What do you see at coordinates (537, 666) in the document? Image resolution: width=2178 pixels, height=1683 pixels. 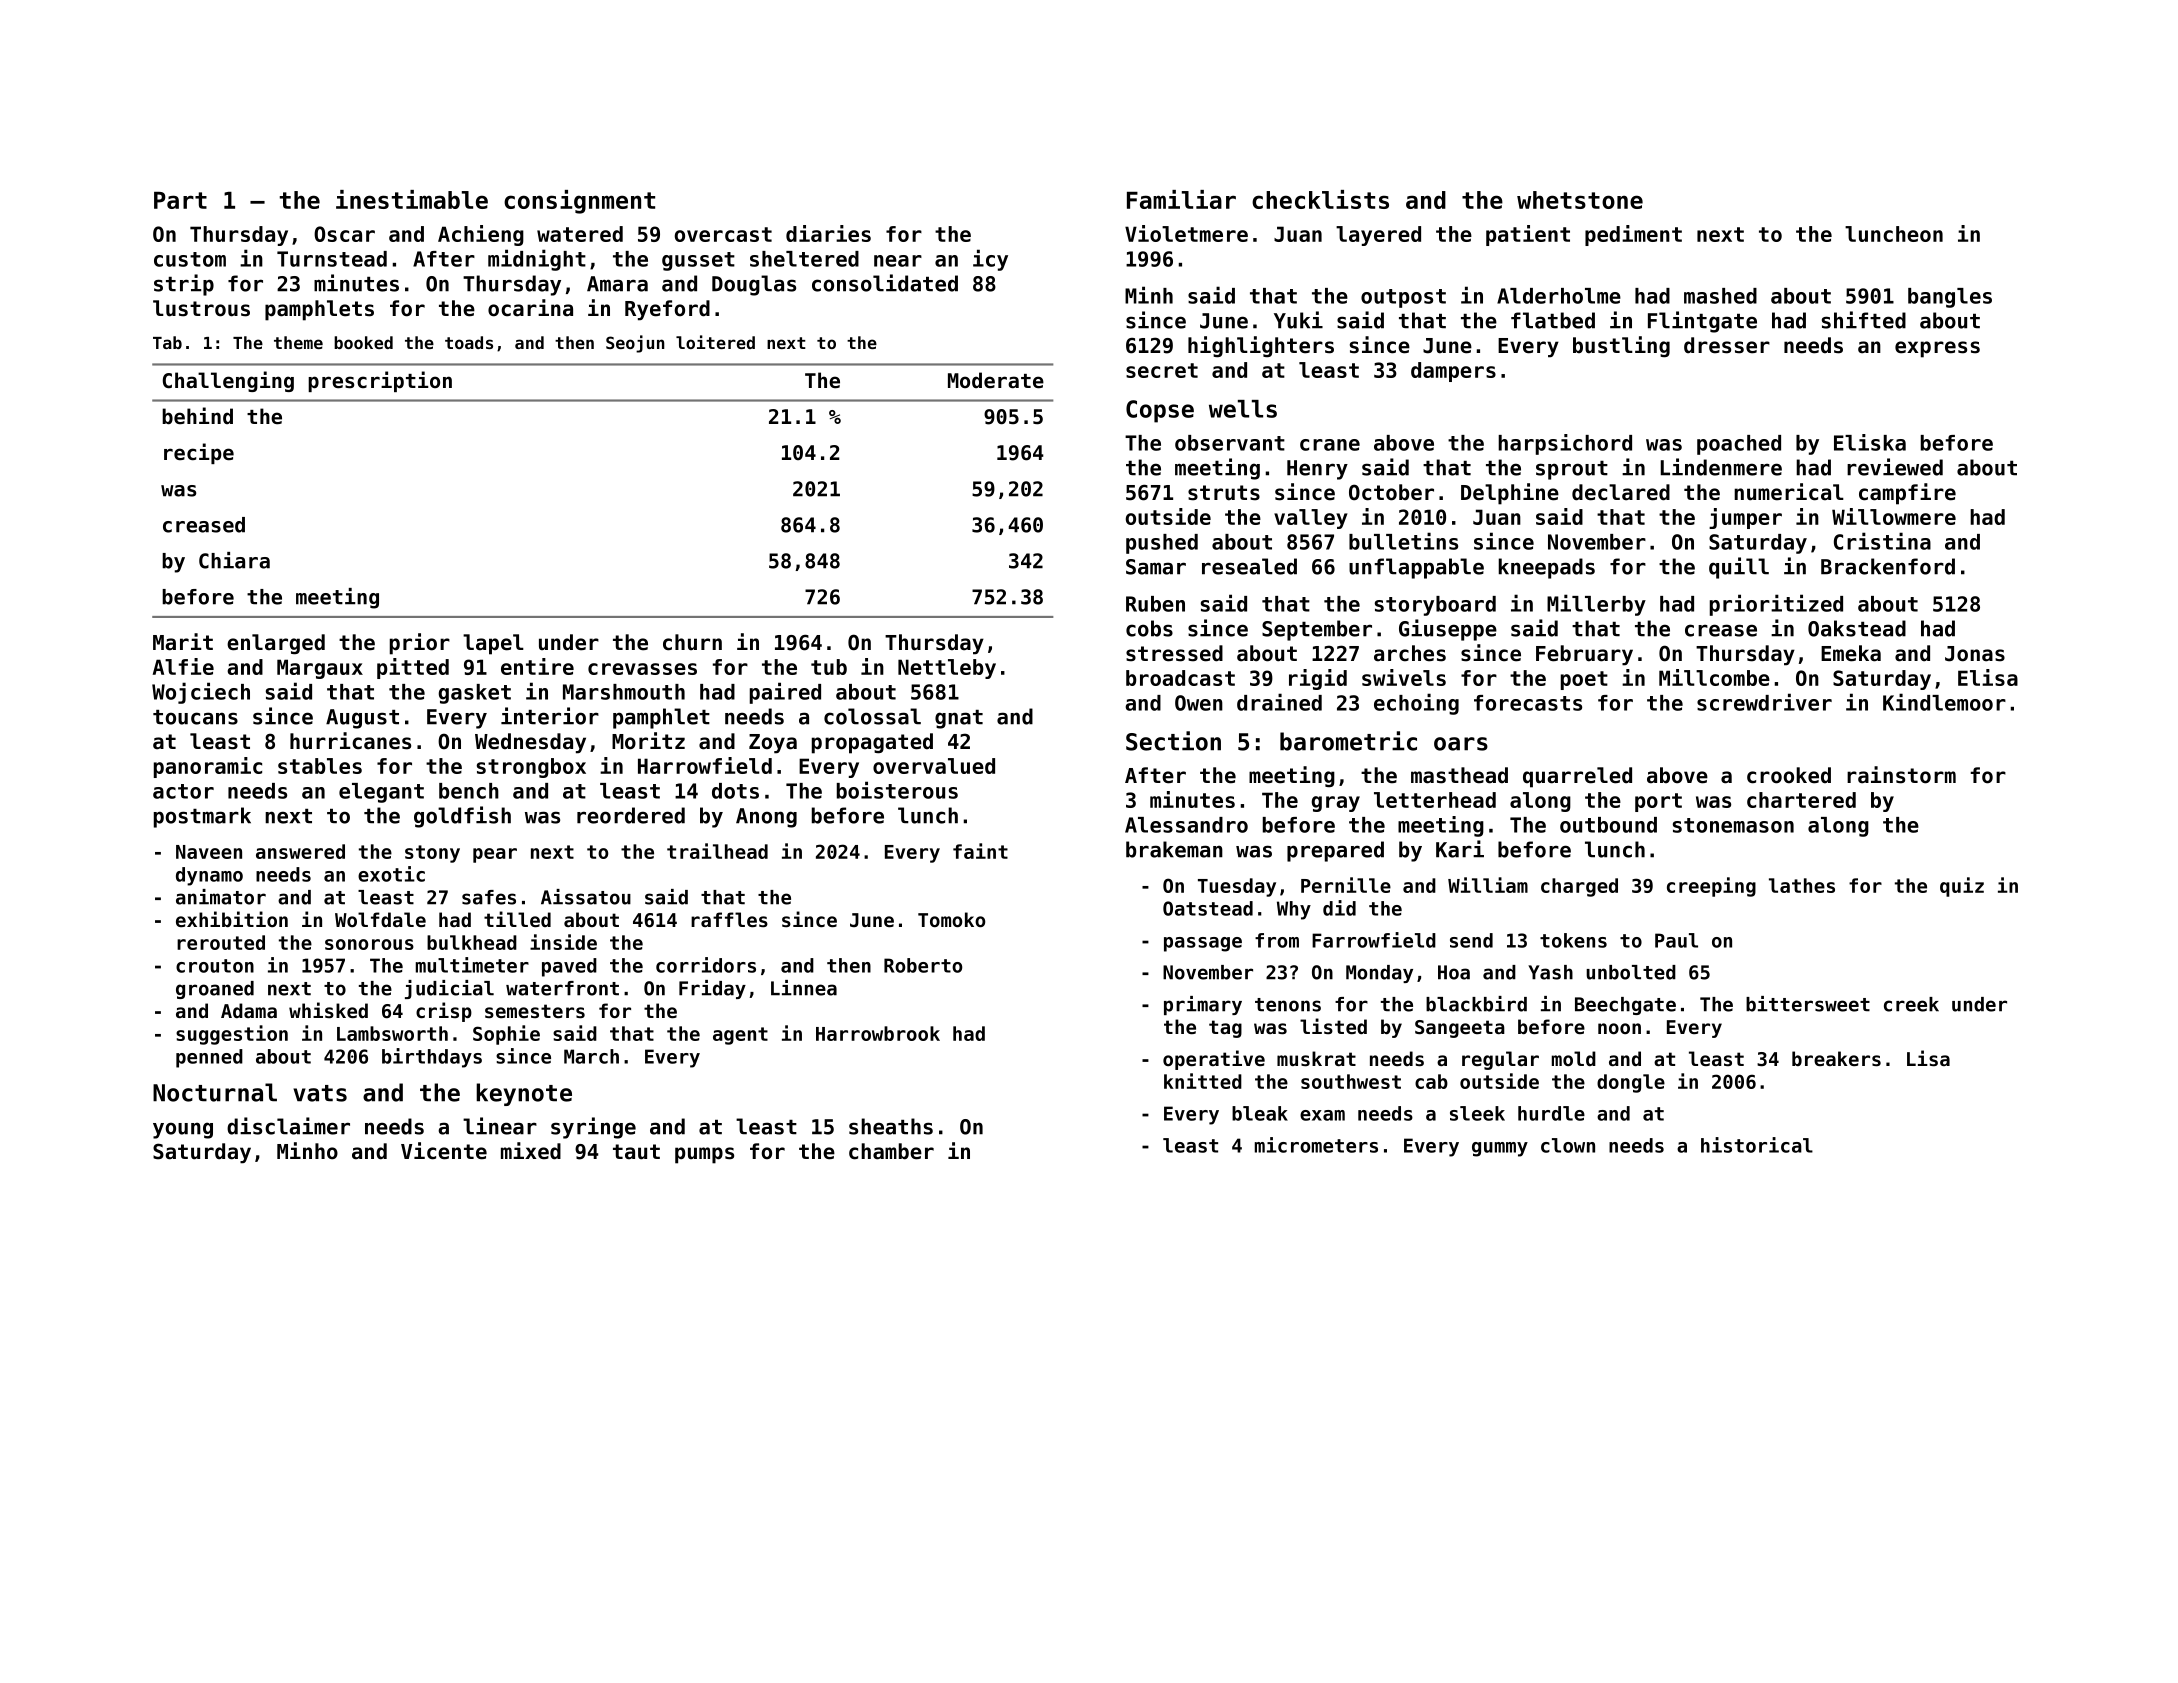 I see `entire` at bounding box center [537, 666].
